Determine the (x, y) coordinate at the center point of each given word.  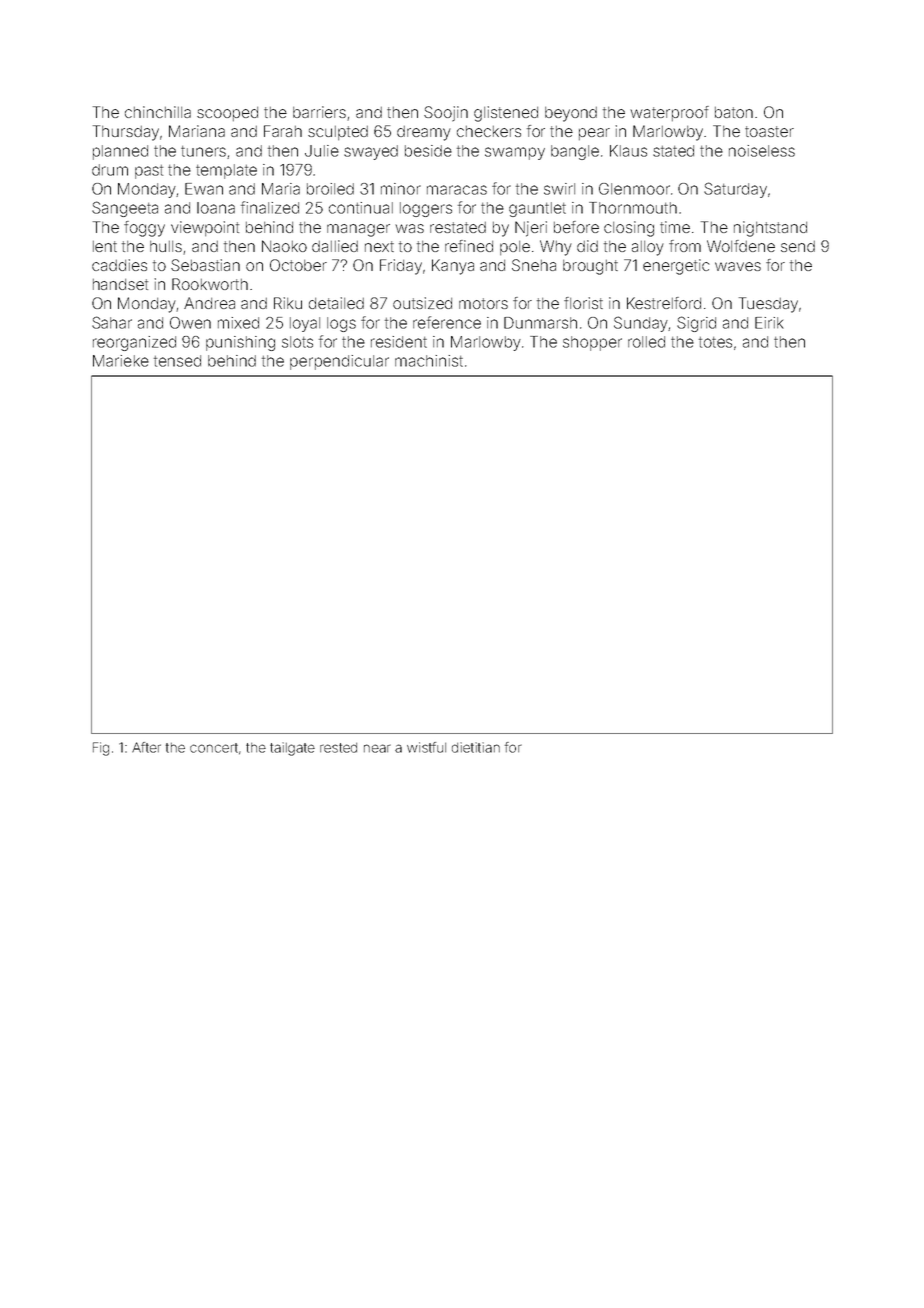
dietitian (476, 747)
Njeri (531, 229)
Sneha (534, 265)
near (377, 748)
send (798, 246)
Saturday (735, 190)
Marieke (121, 361)
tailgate (292, 749)
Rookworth (210, 284)
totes (715, 342)
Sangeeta (125, 209)
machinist (429, 361)
